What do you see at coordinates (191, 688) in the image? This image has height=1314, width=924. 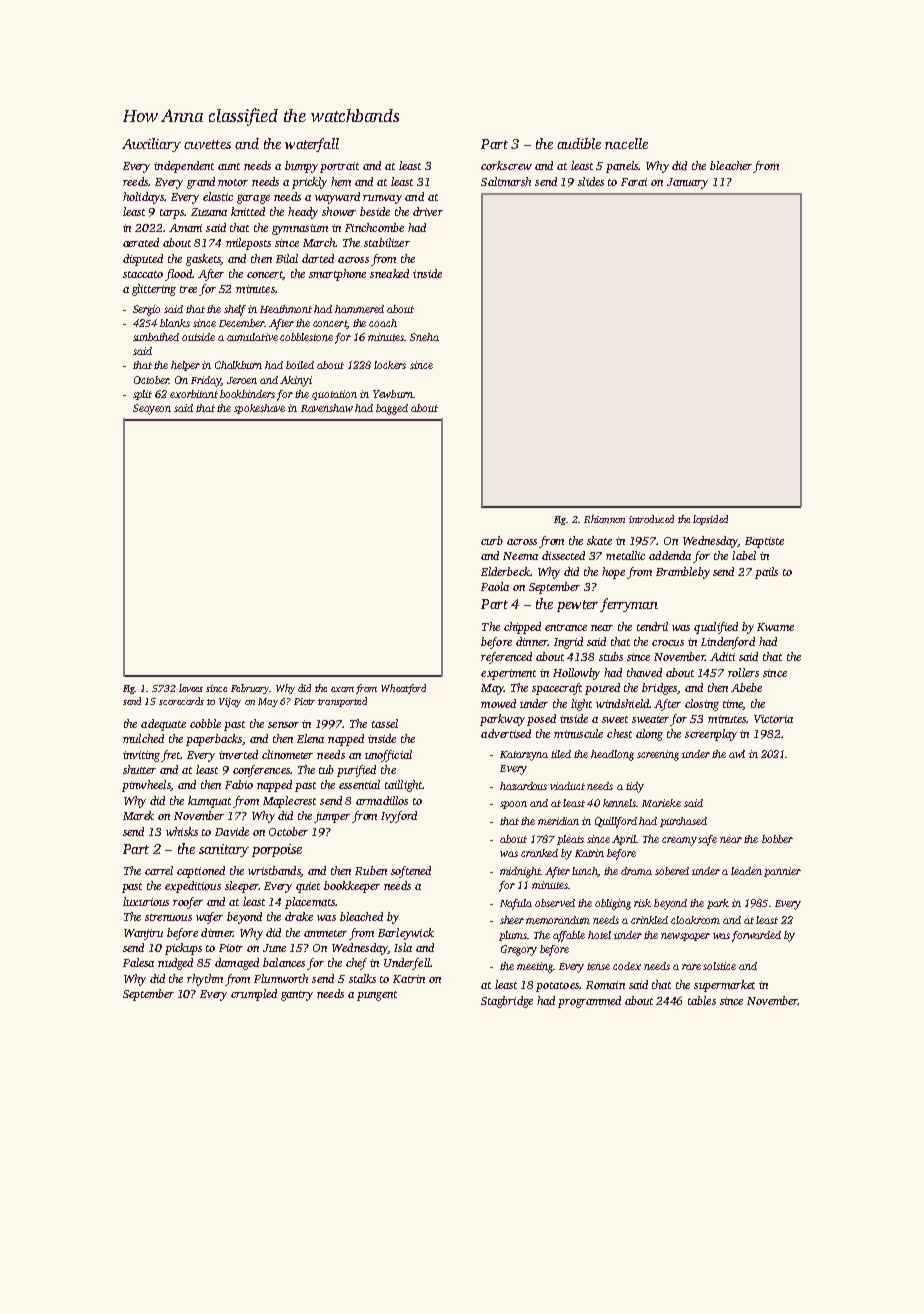 I see `levees` at bounding box center [191, 688].
